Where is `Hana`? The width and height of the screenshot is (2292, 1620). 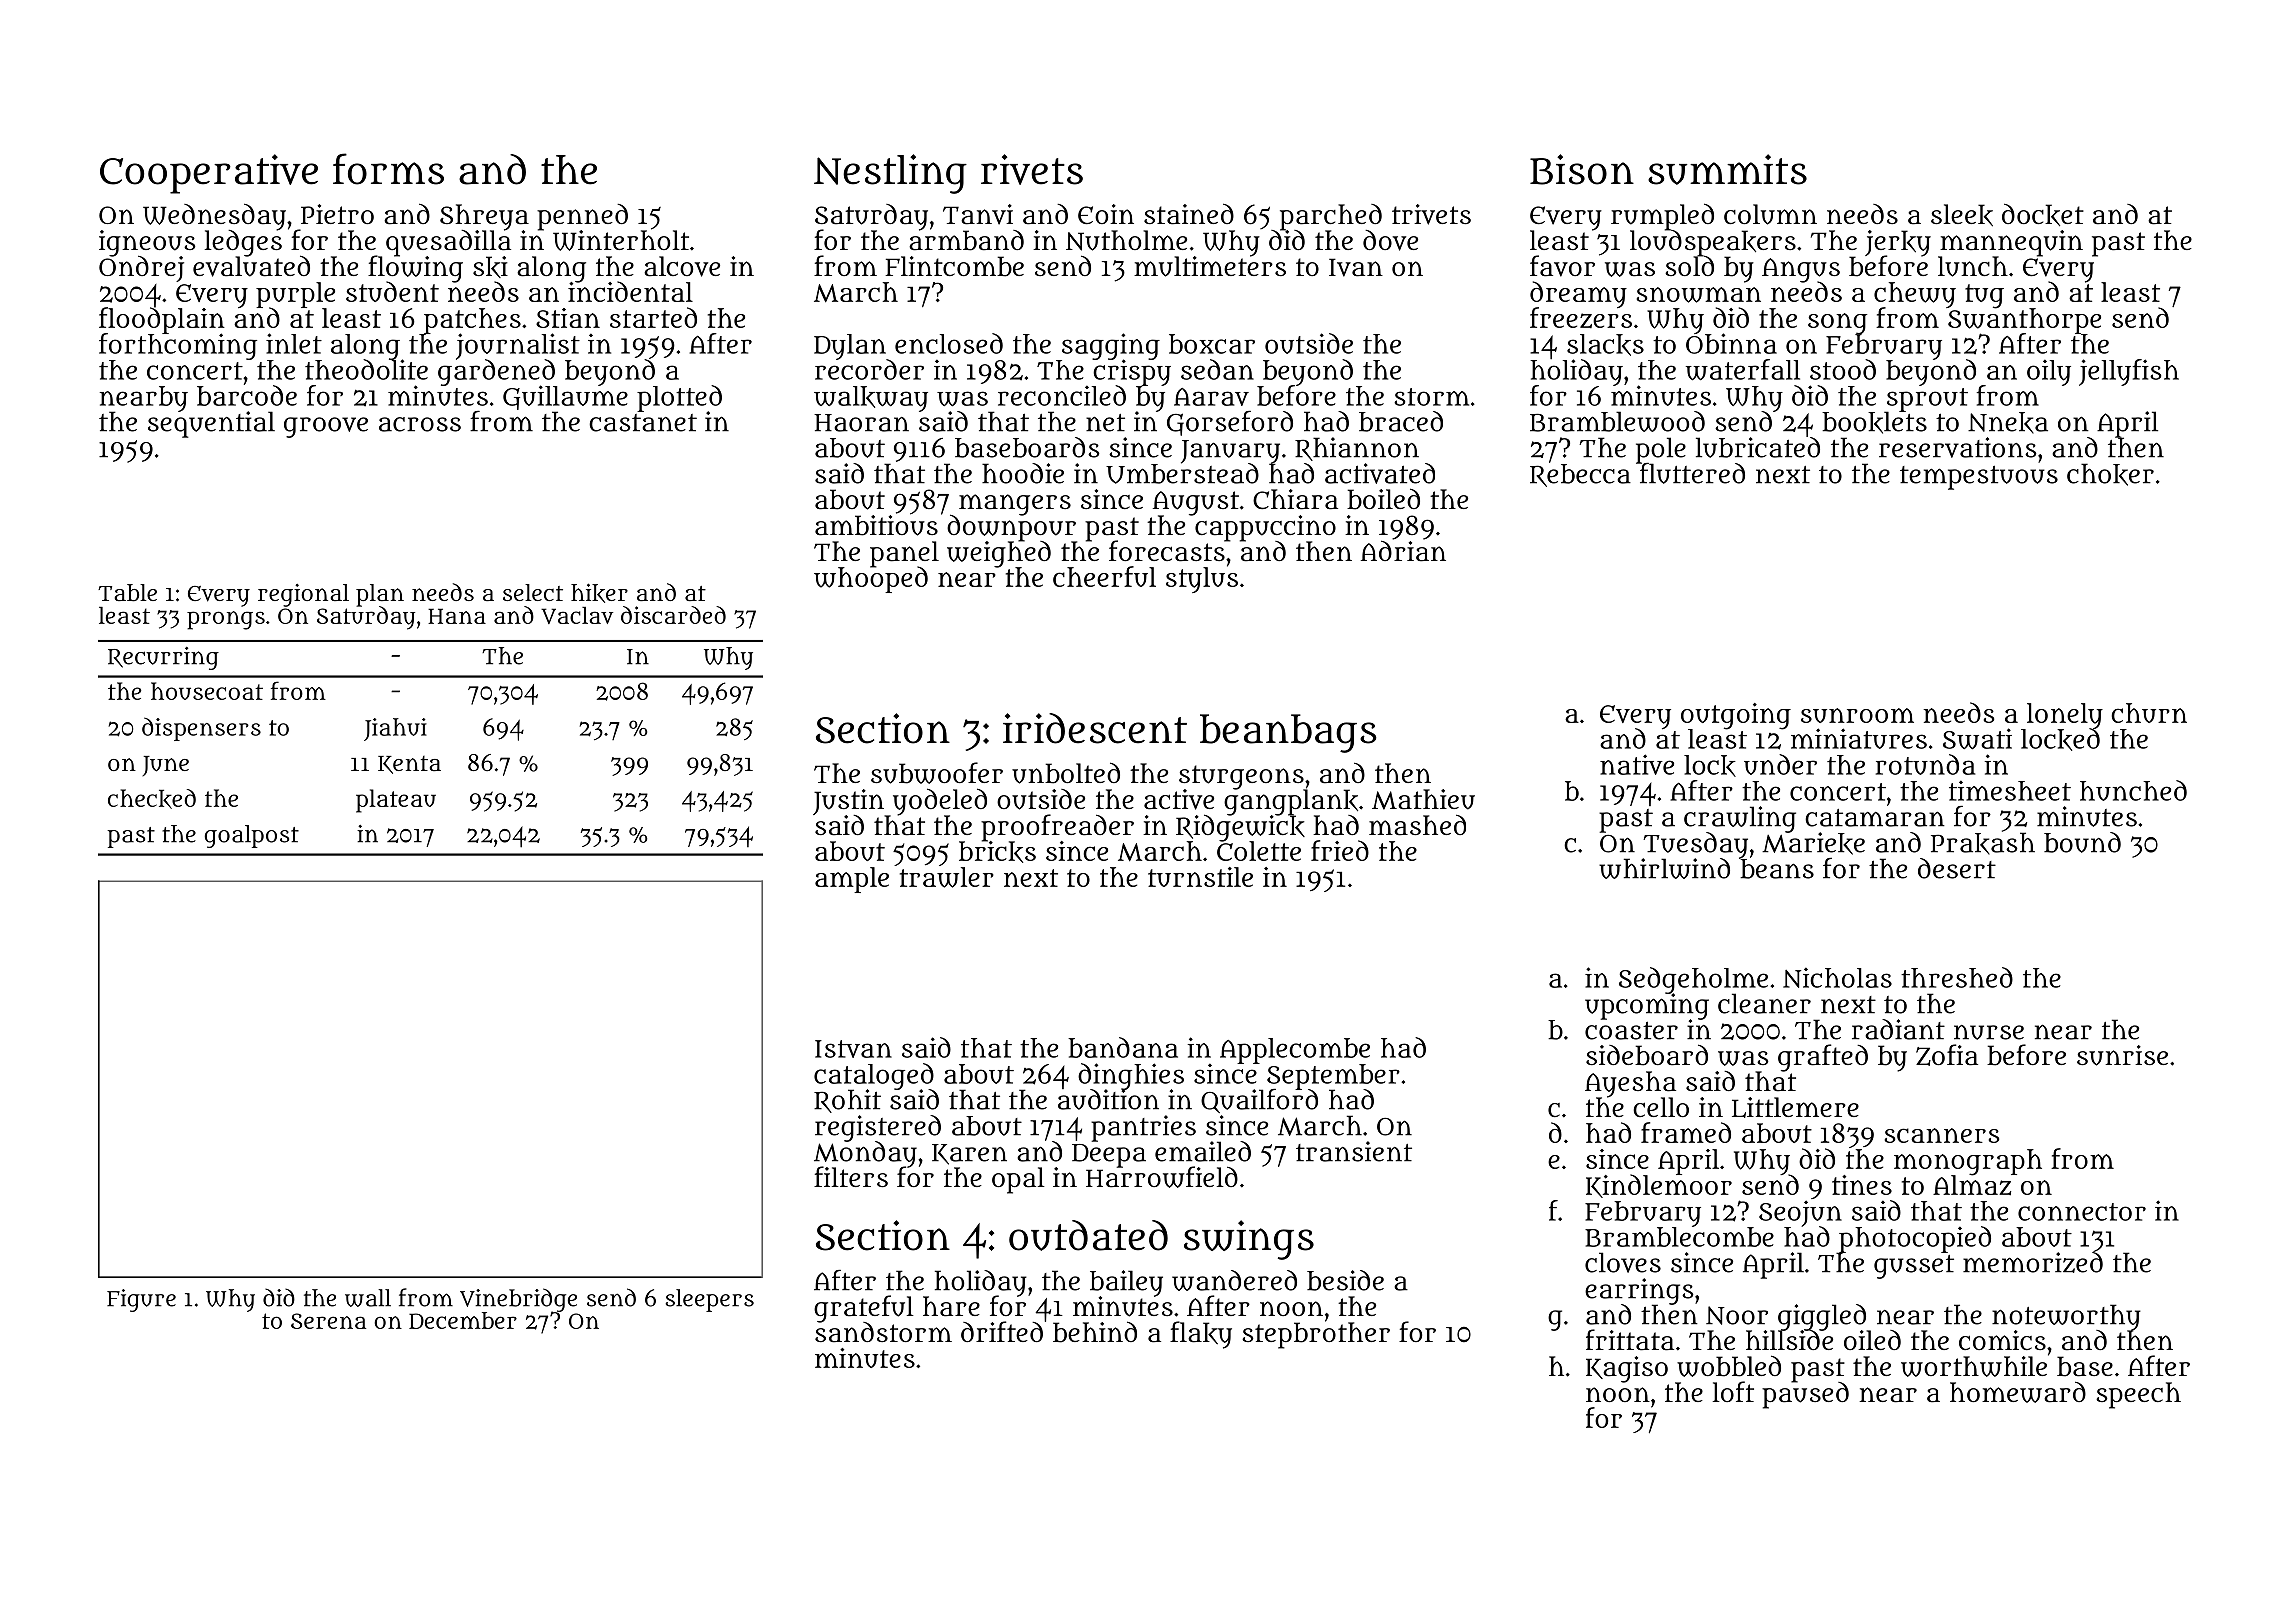 Hana is located at coordinates (457, 616).
